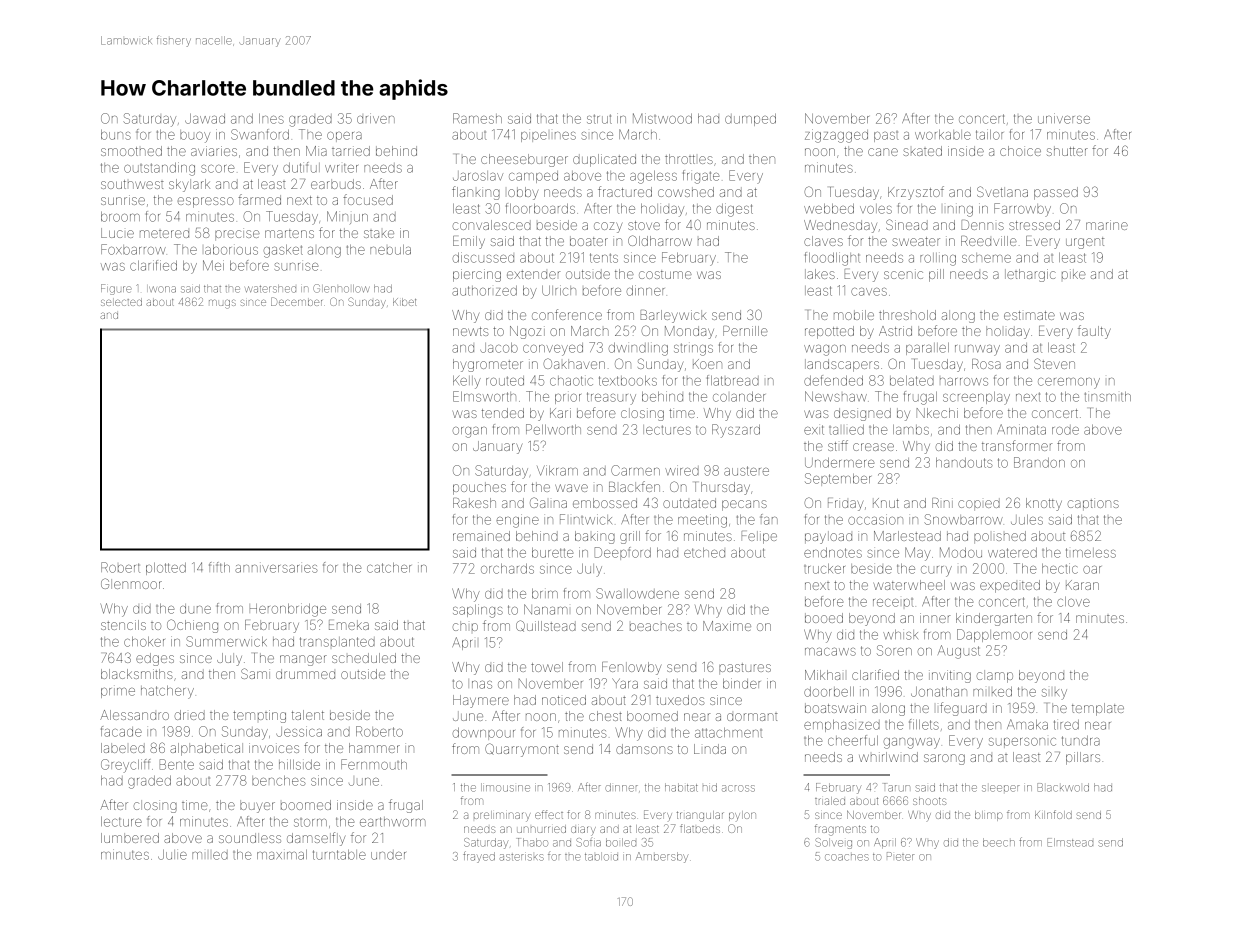 This image has width=1233, height=952. What do you see at coordinates (121, 302) in the image?
I see `selected` at bounding box center [121, 302].
